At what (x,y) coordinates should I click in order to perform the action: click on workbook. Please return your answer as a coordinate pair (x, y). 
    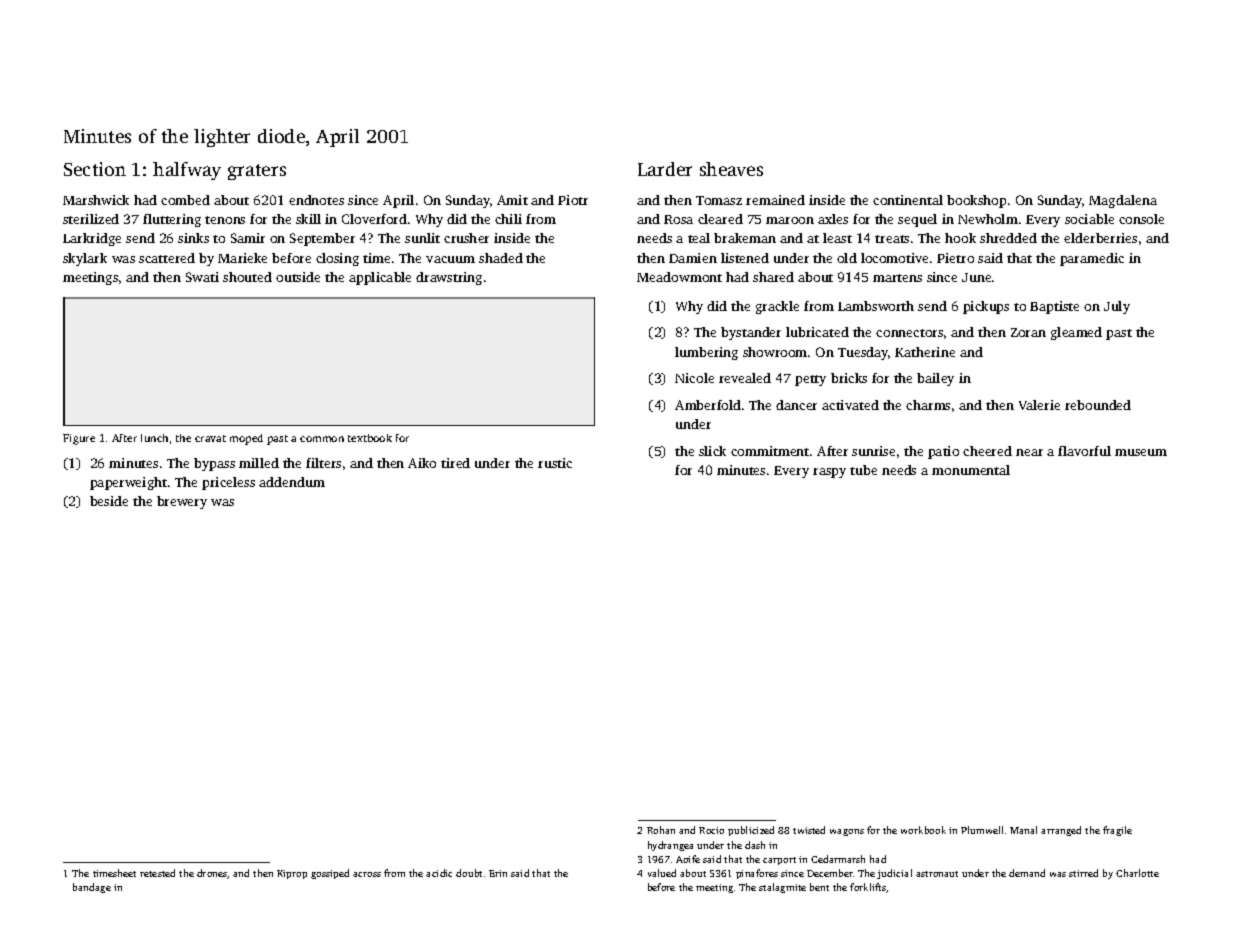
    Looking at the image, I should click on (923, 830).
